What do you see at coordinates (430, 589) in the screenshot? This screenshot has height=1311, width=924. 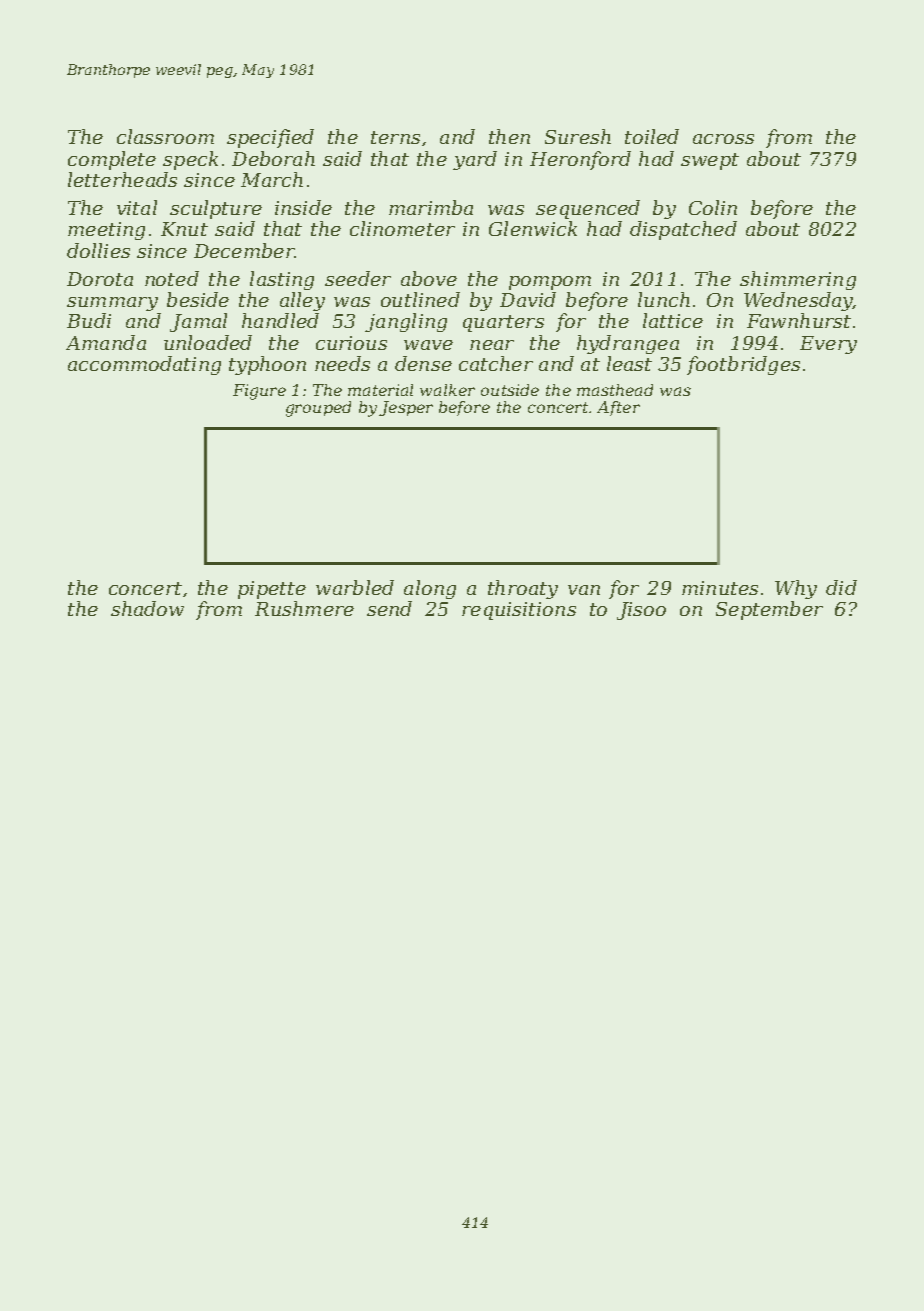 I see `along` at bounding box center [430, 589].
